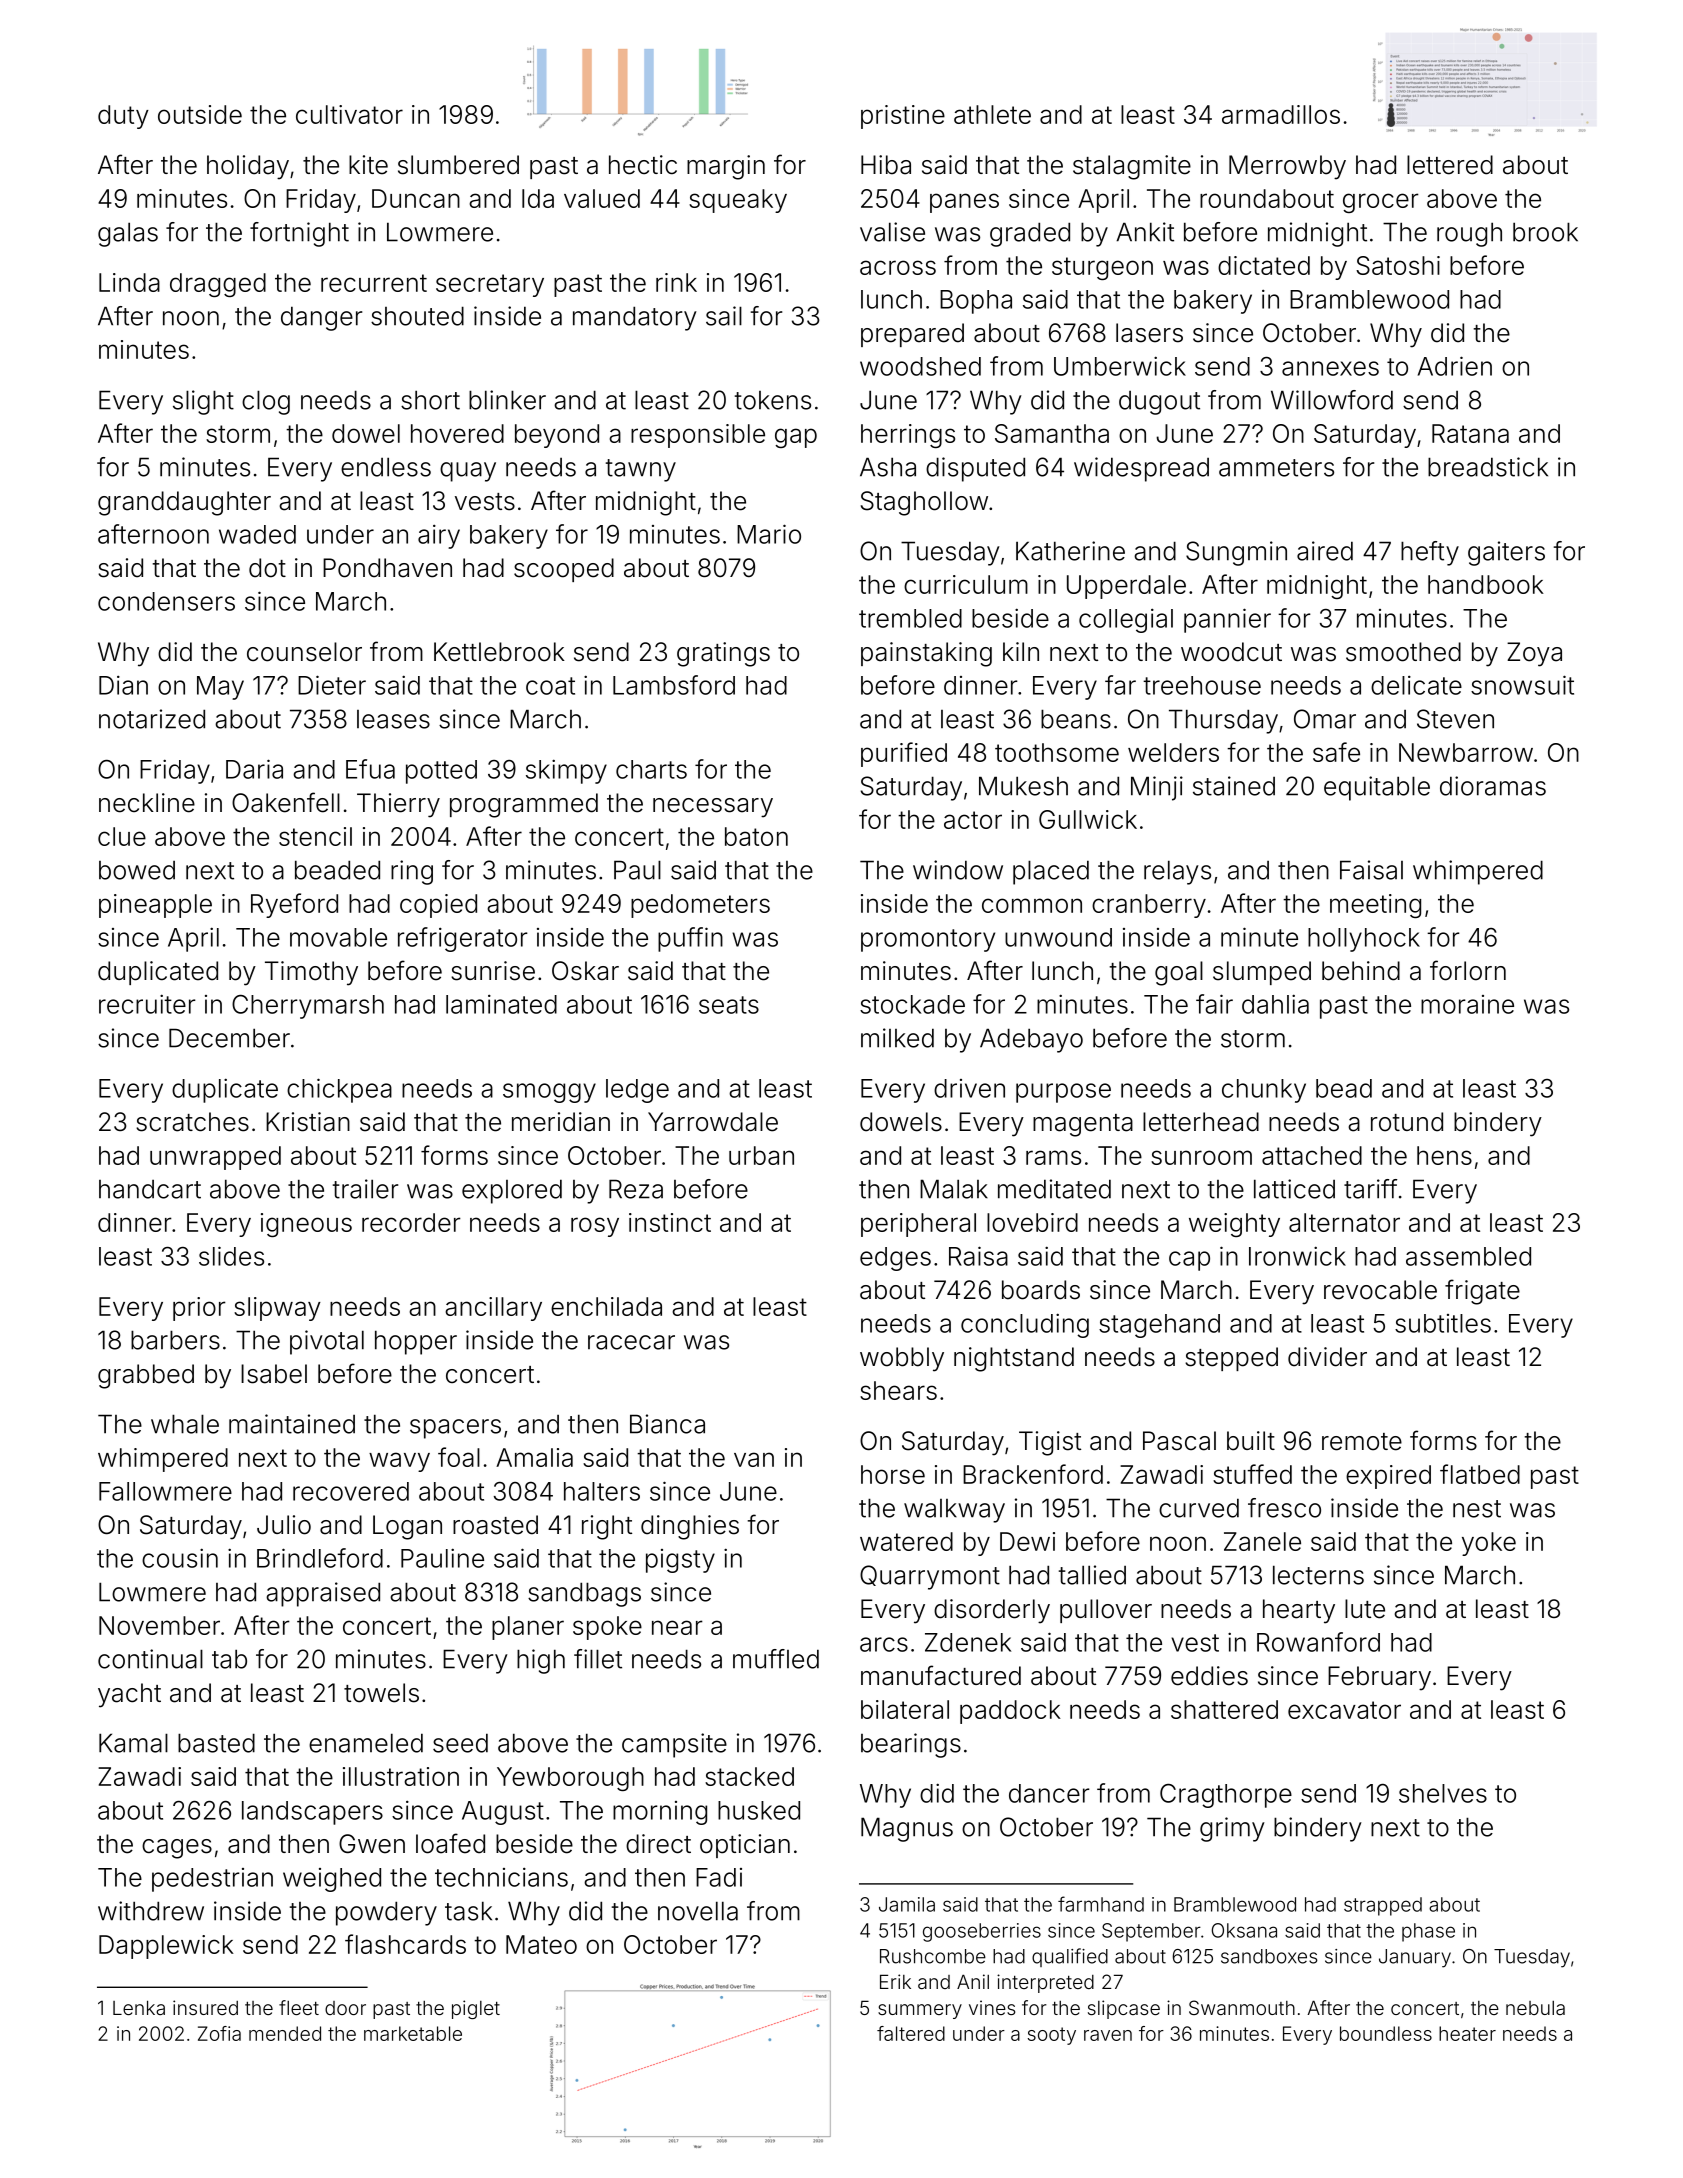 Image resolution: width=1683 pixels, height=2178 pixels. I want to click on pedometers, so click(700, 906).
